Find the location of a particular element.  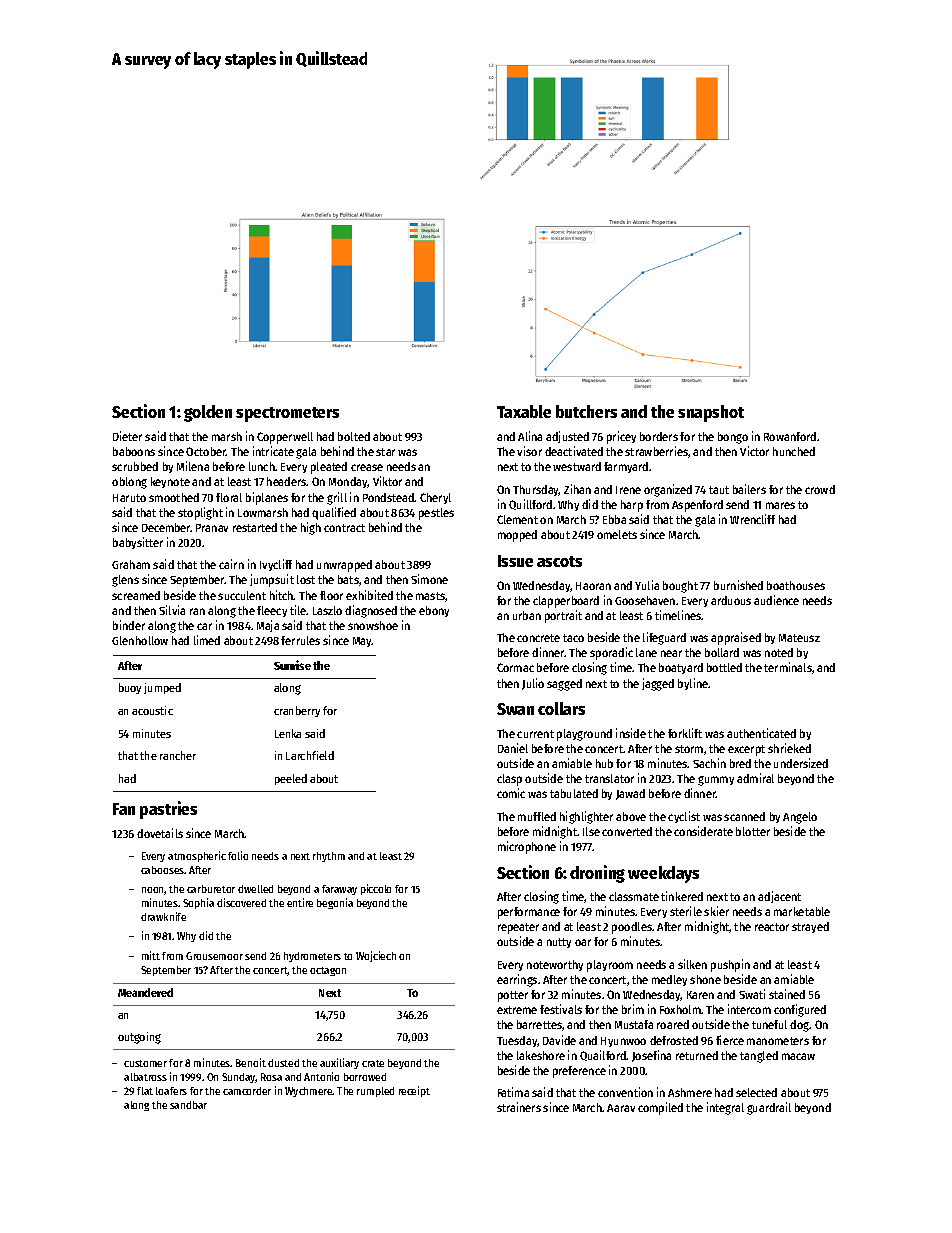

Mateusz is located at coordinates (799, 638).
